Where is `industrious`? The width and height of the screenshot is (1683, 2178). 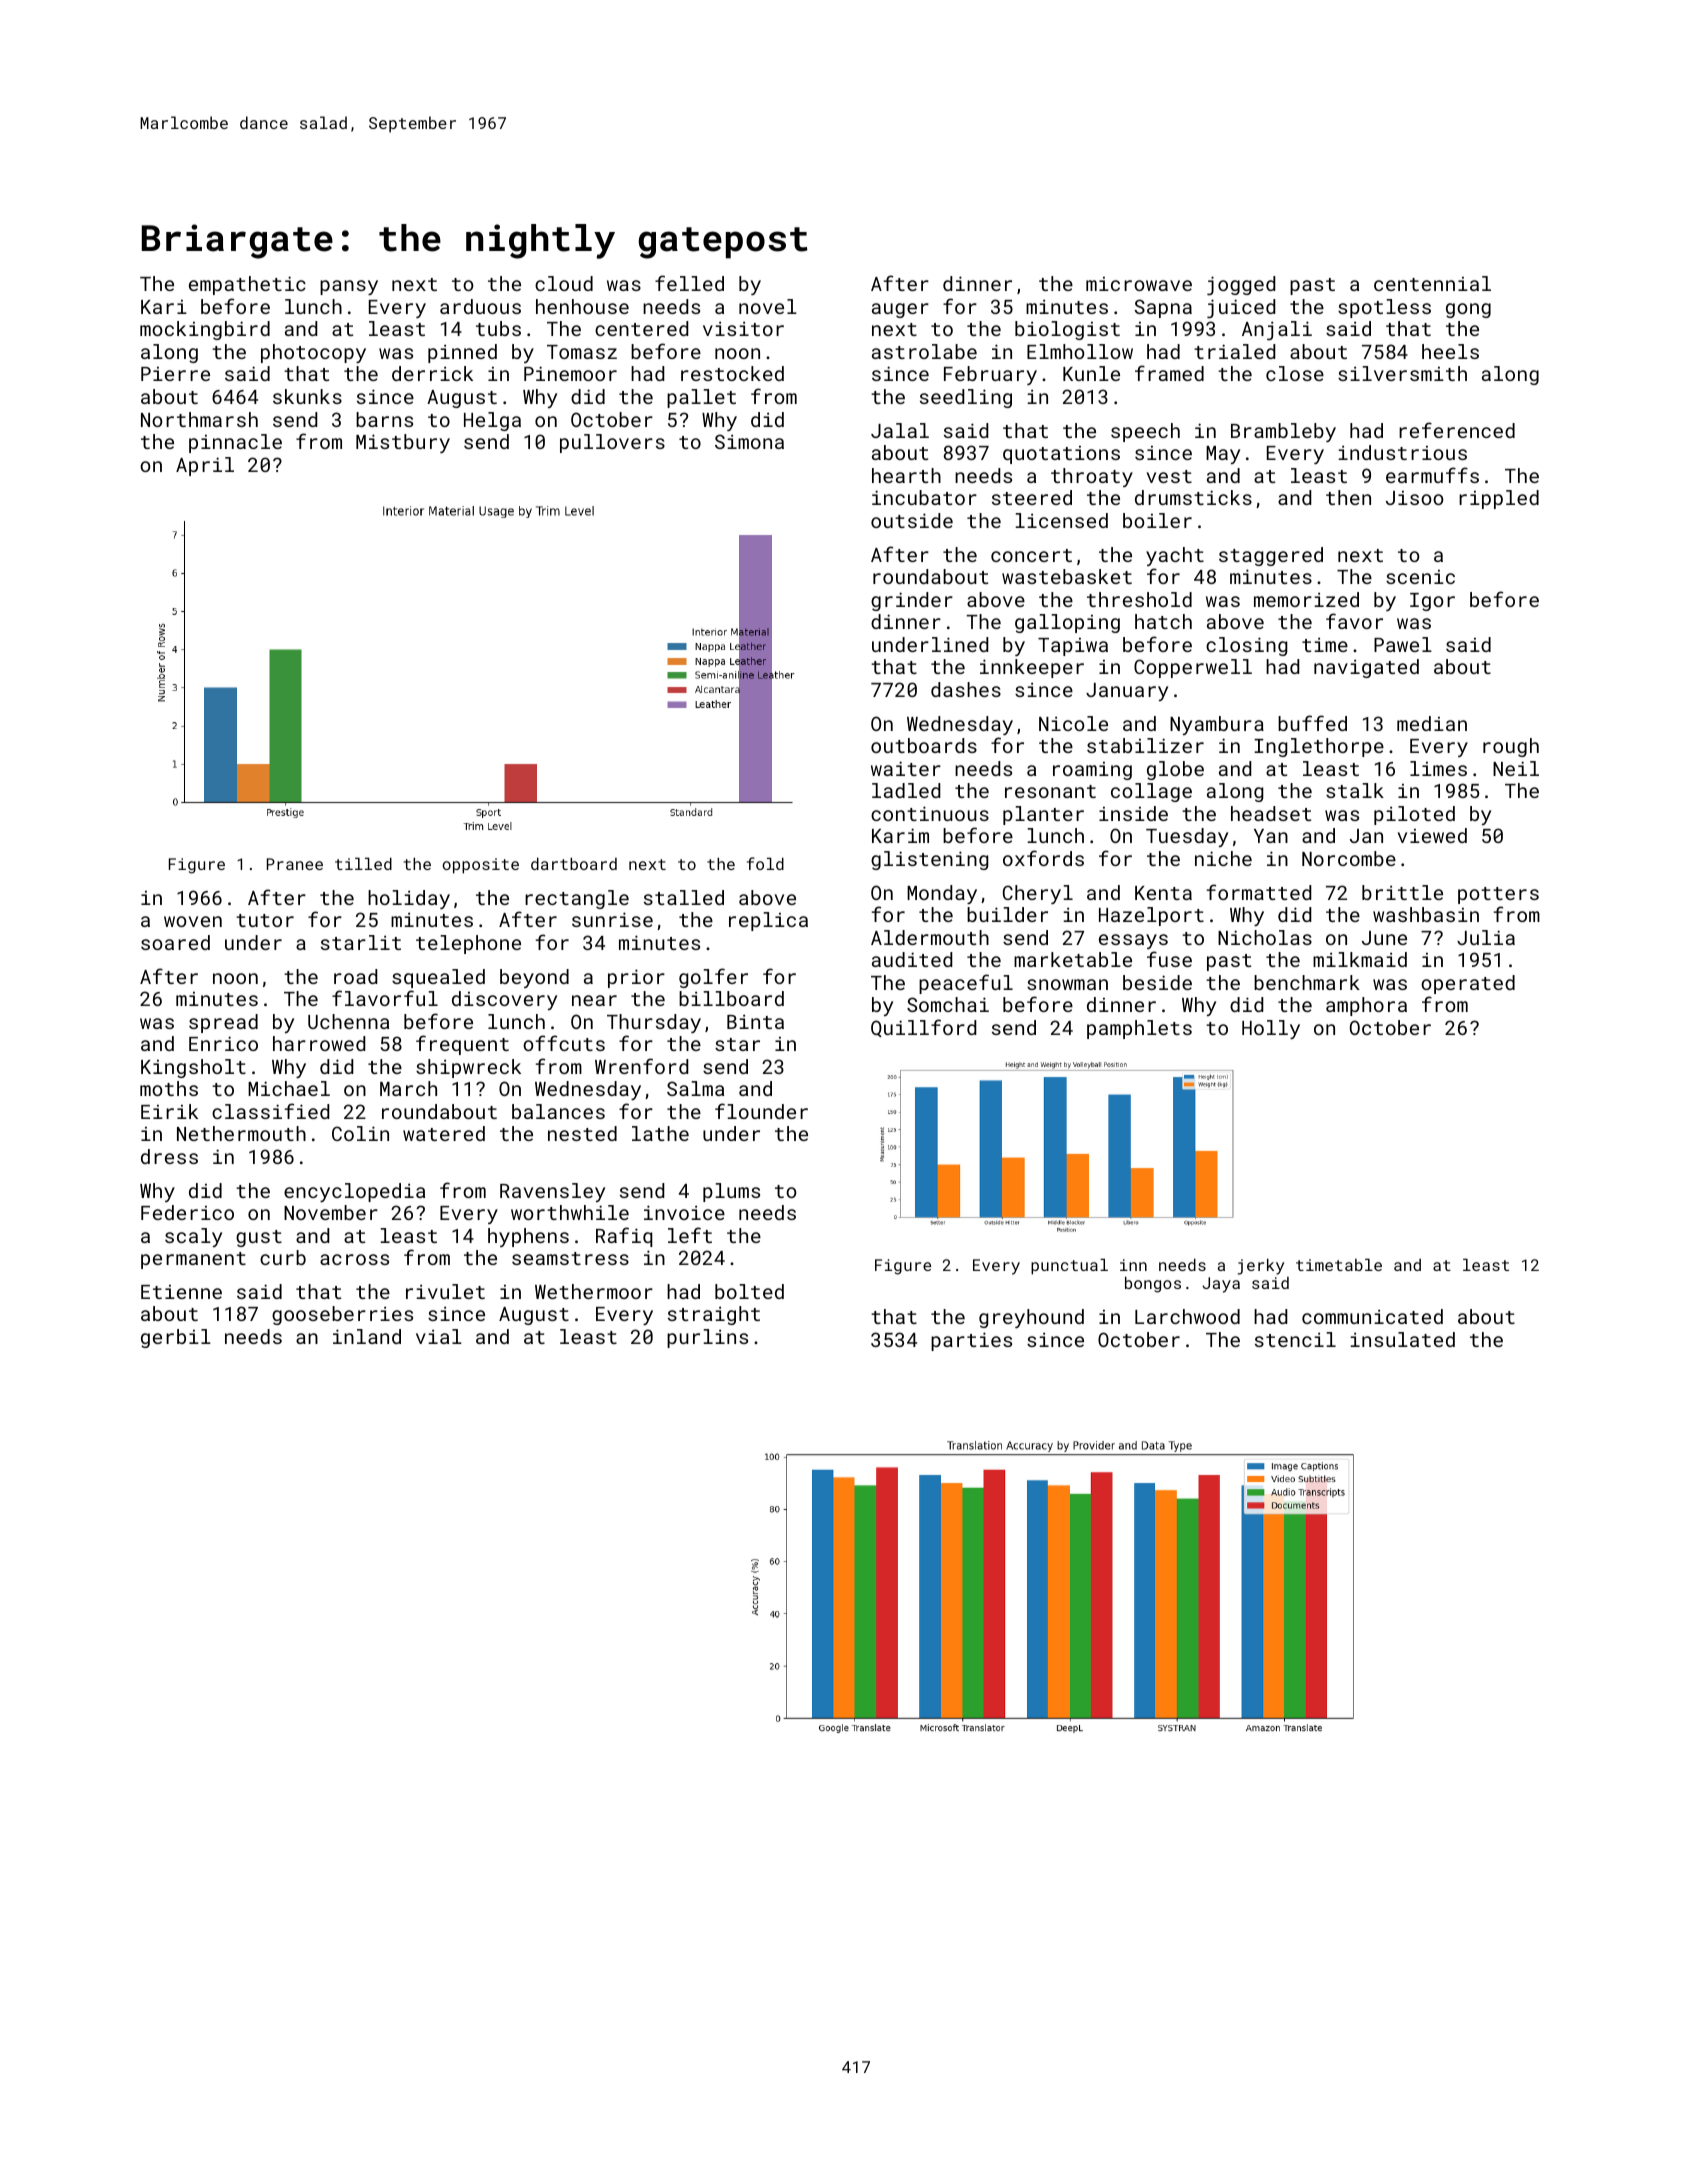 industrious is located at coordinates (1402, 452).
